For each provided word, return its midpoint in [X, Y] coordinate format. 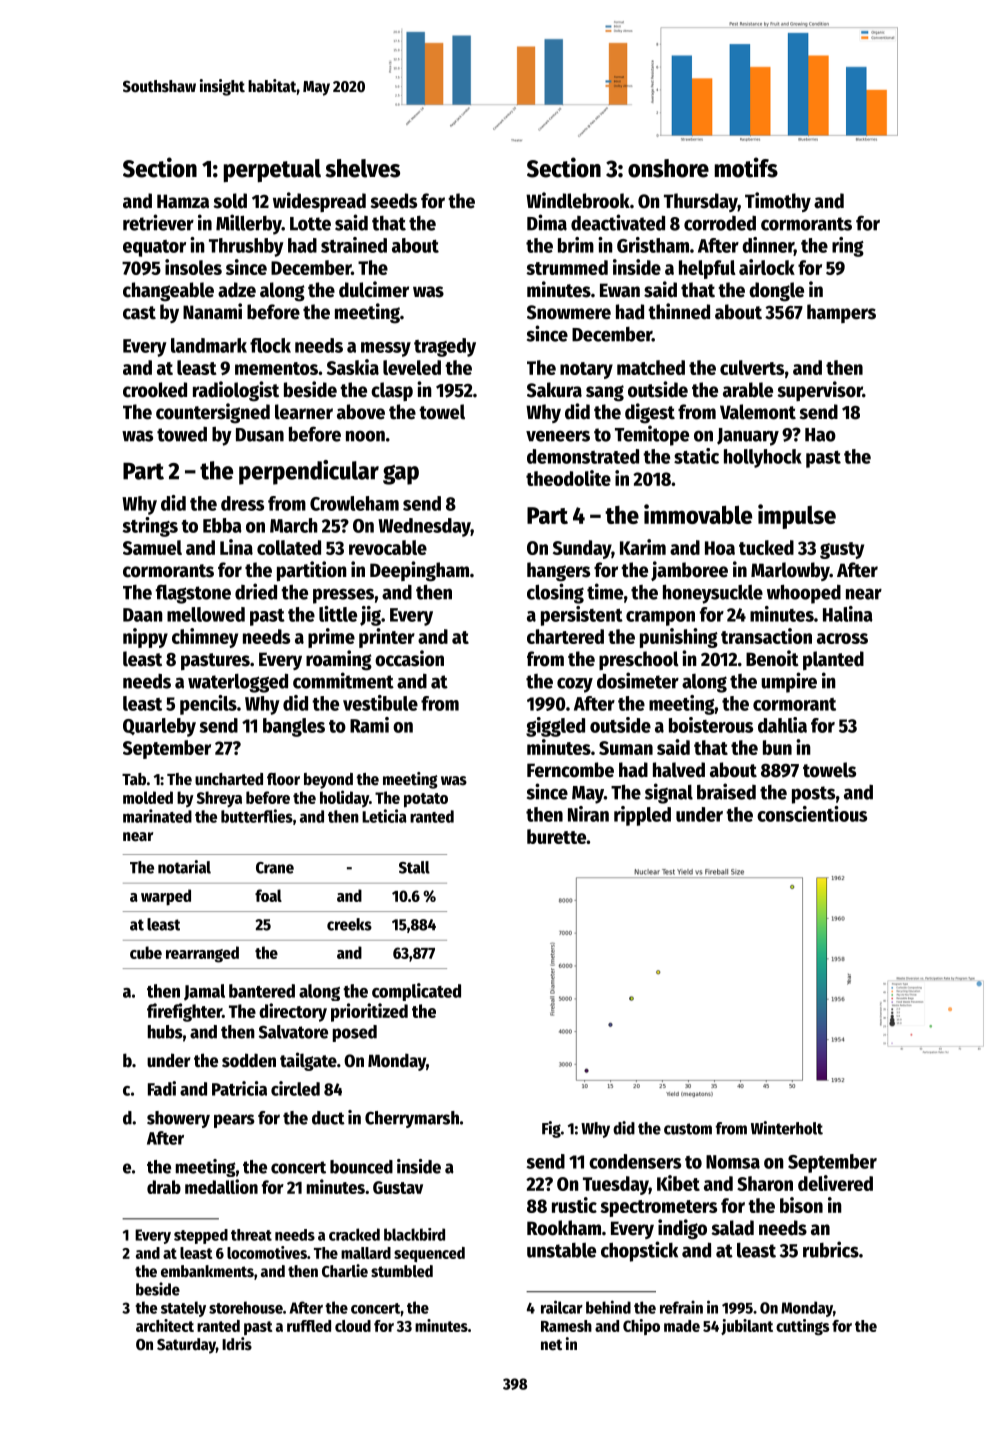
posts [813, 795]
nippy [145, 638]
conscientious [812, 814]
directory [293, 1012]
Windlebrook [578, 200]
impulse [797, 516]
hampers [841, 313]
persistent [582, 616]
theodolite [568, 478]
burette [556, 836]
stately [183, 1309]
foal [268, 895]
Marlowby [790, 571]
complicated [416, 992]
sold [230, 201]
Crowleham [354, 503]
